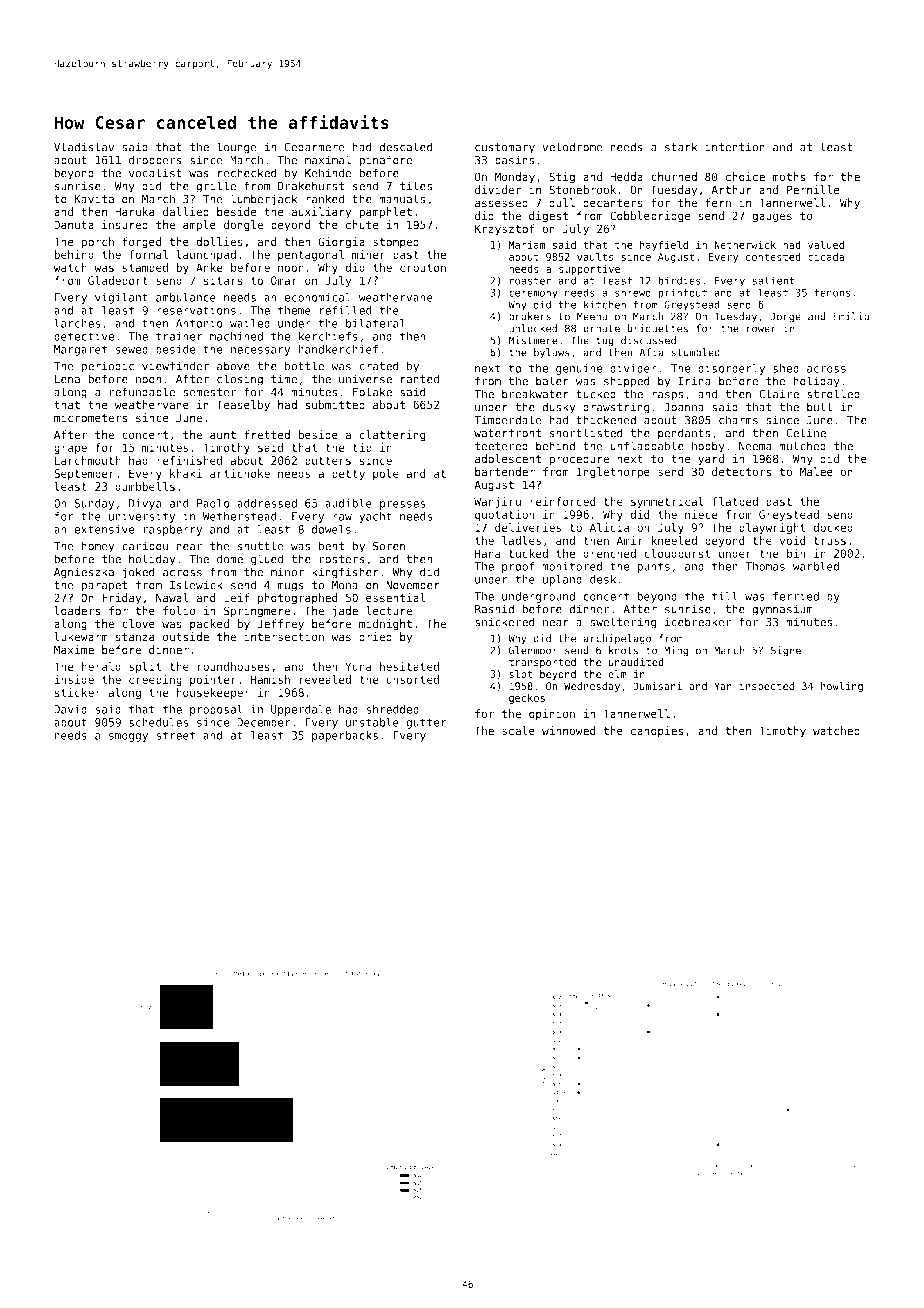 The height and width of the screenshot is (1308, 924). Describe the element at coordinates (833, 394) in the screenshot. I see `strolled` at that location.
